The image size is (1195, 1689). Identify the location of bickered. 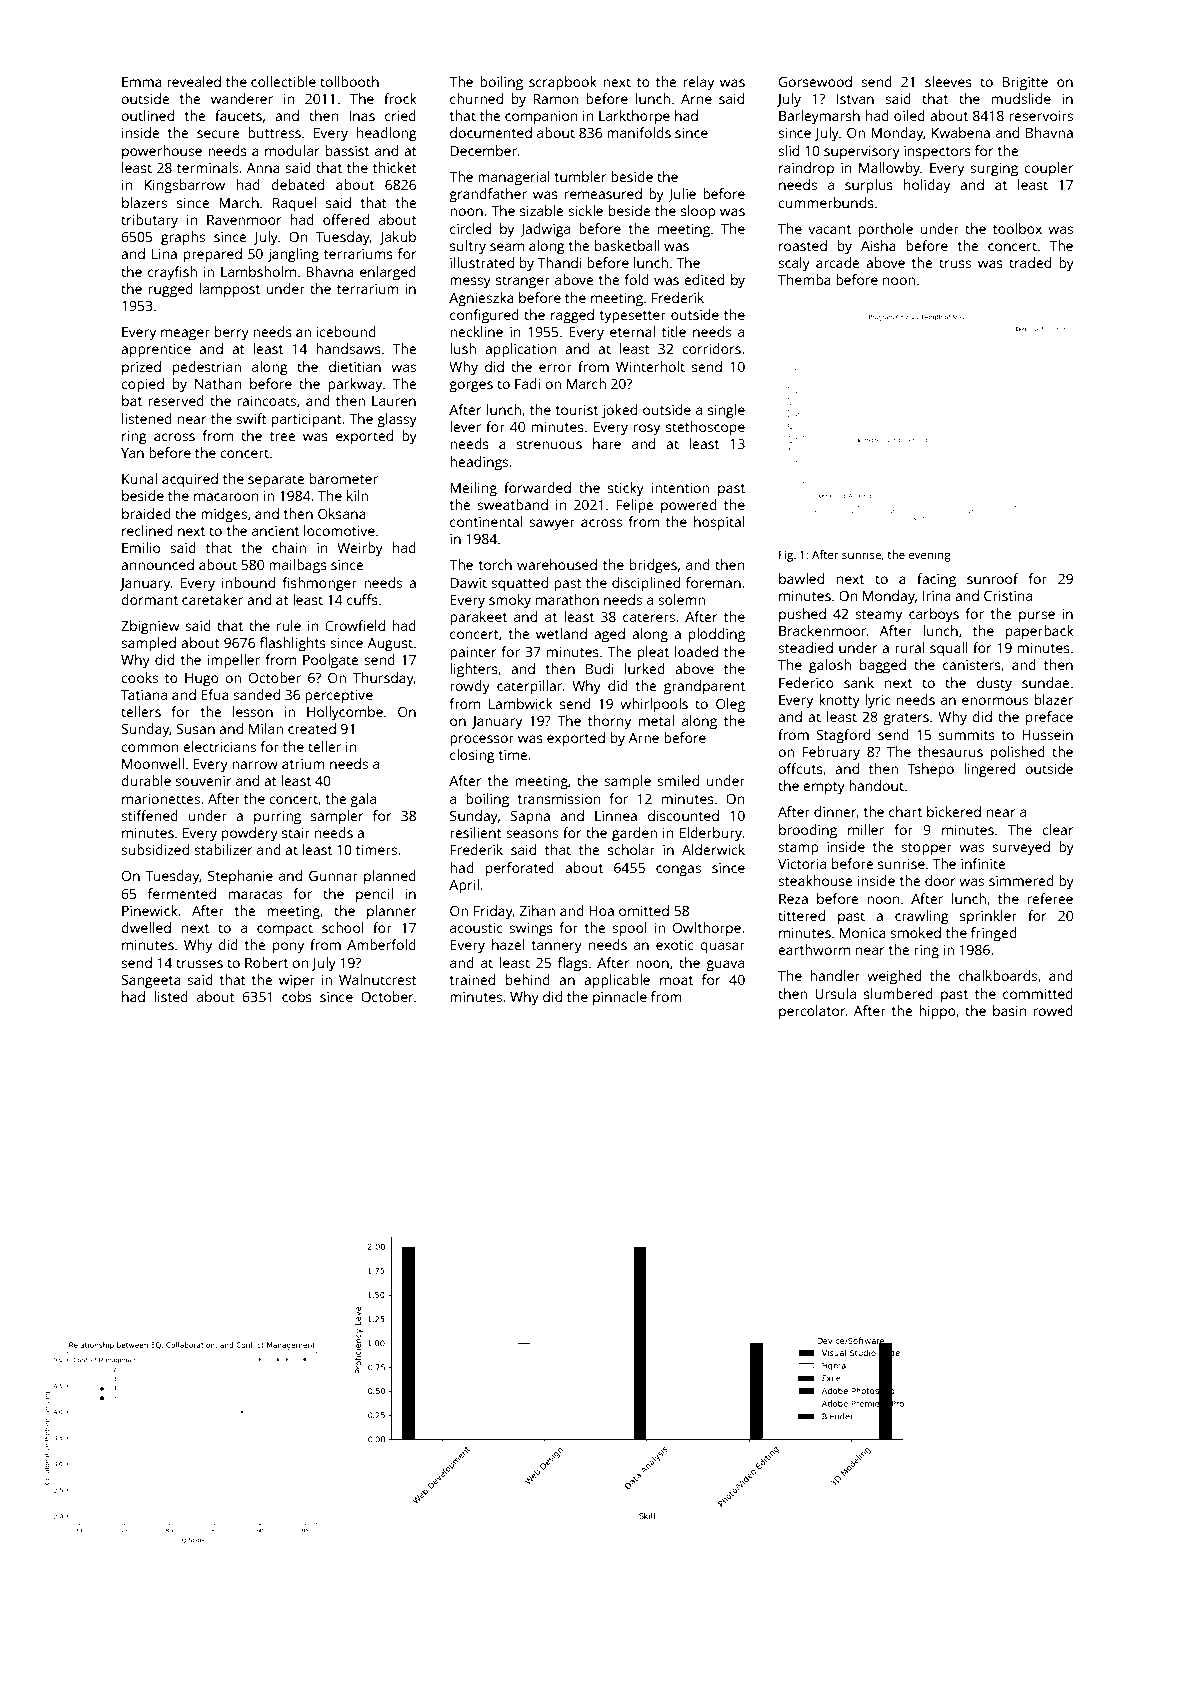
(954, 811).
